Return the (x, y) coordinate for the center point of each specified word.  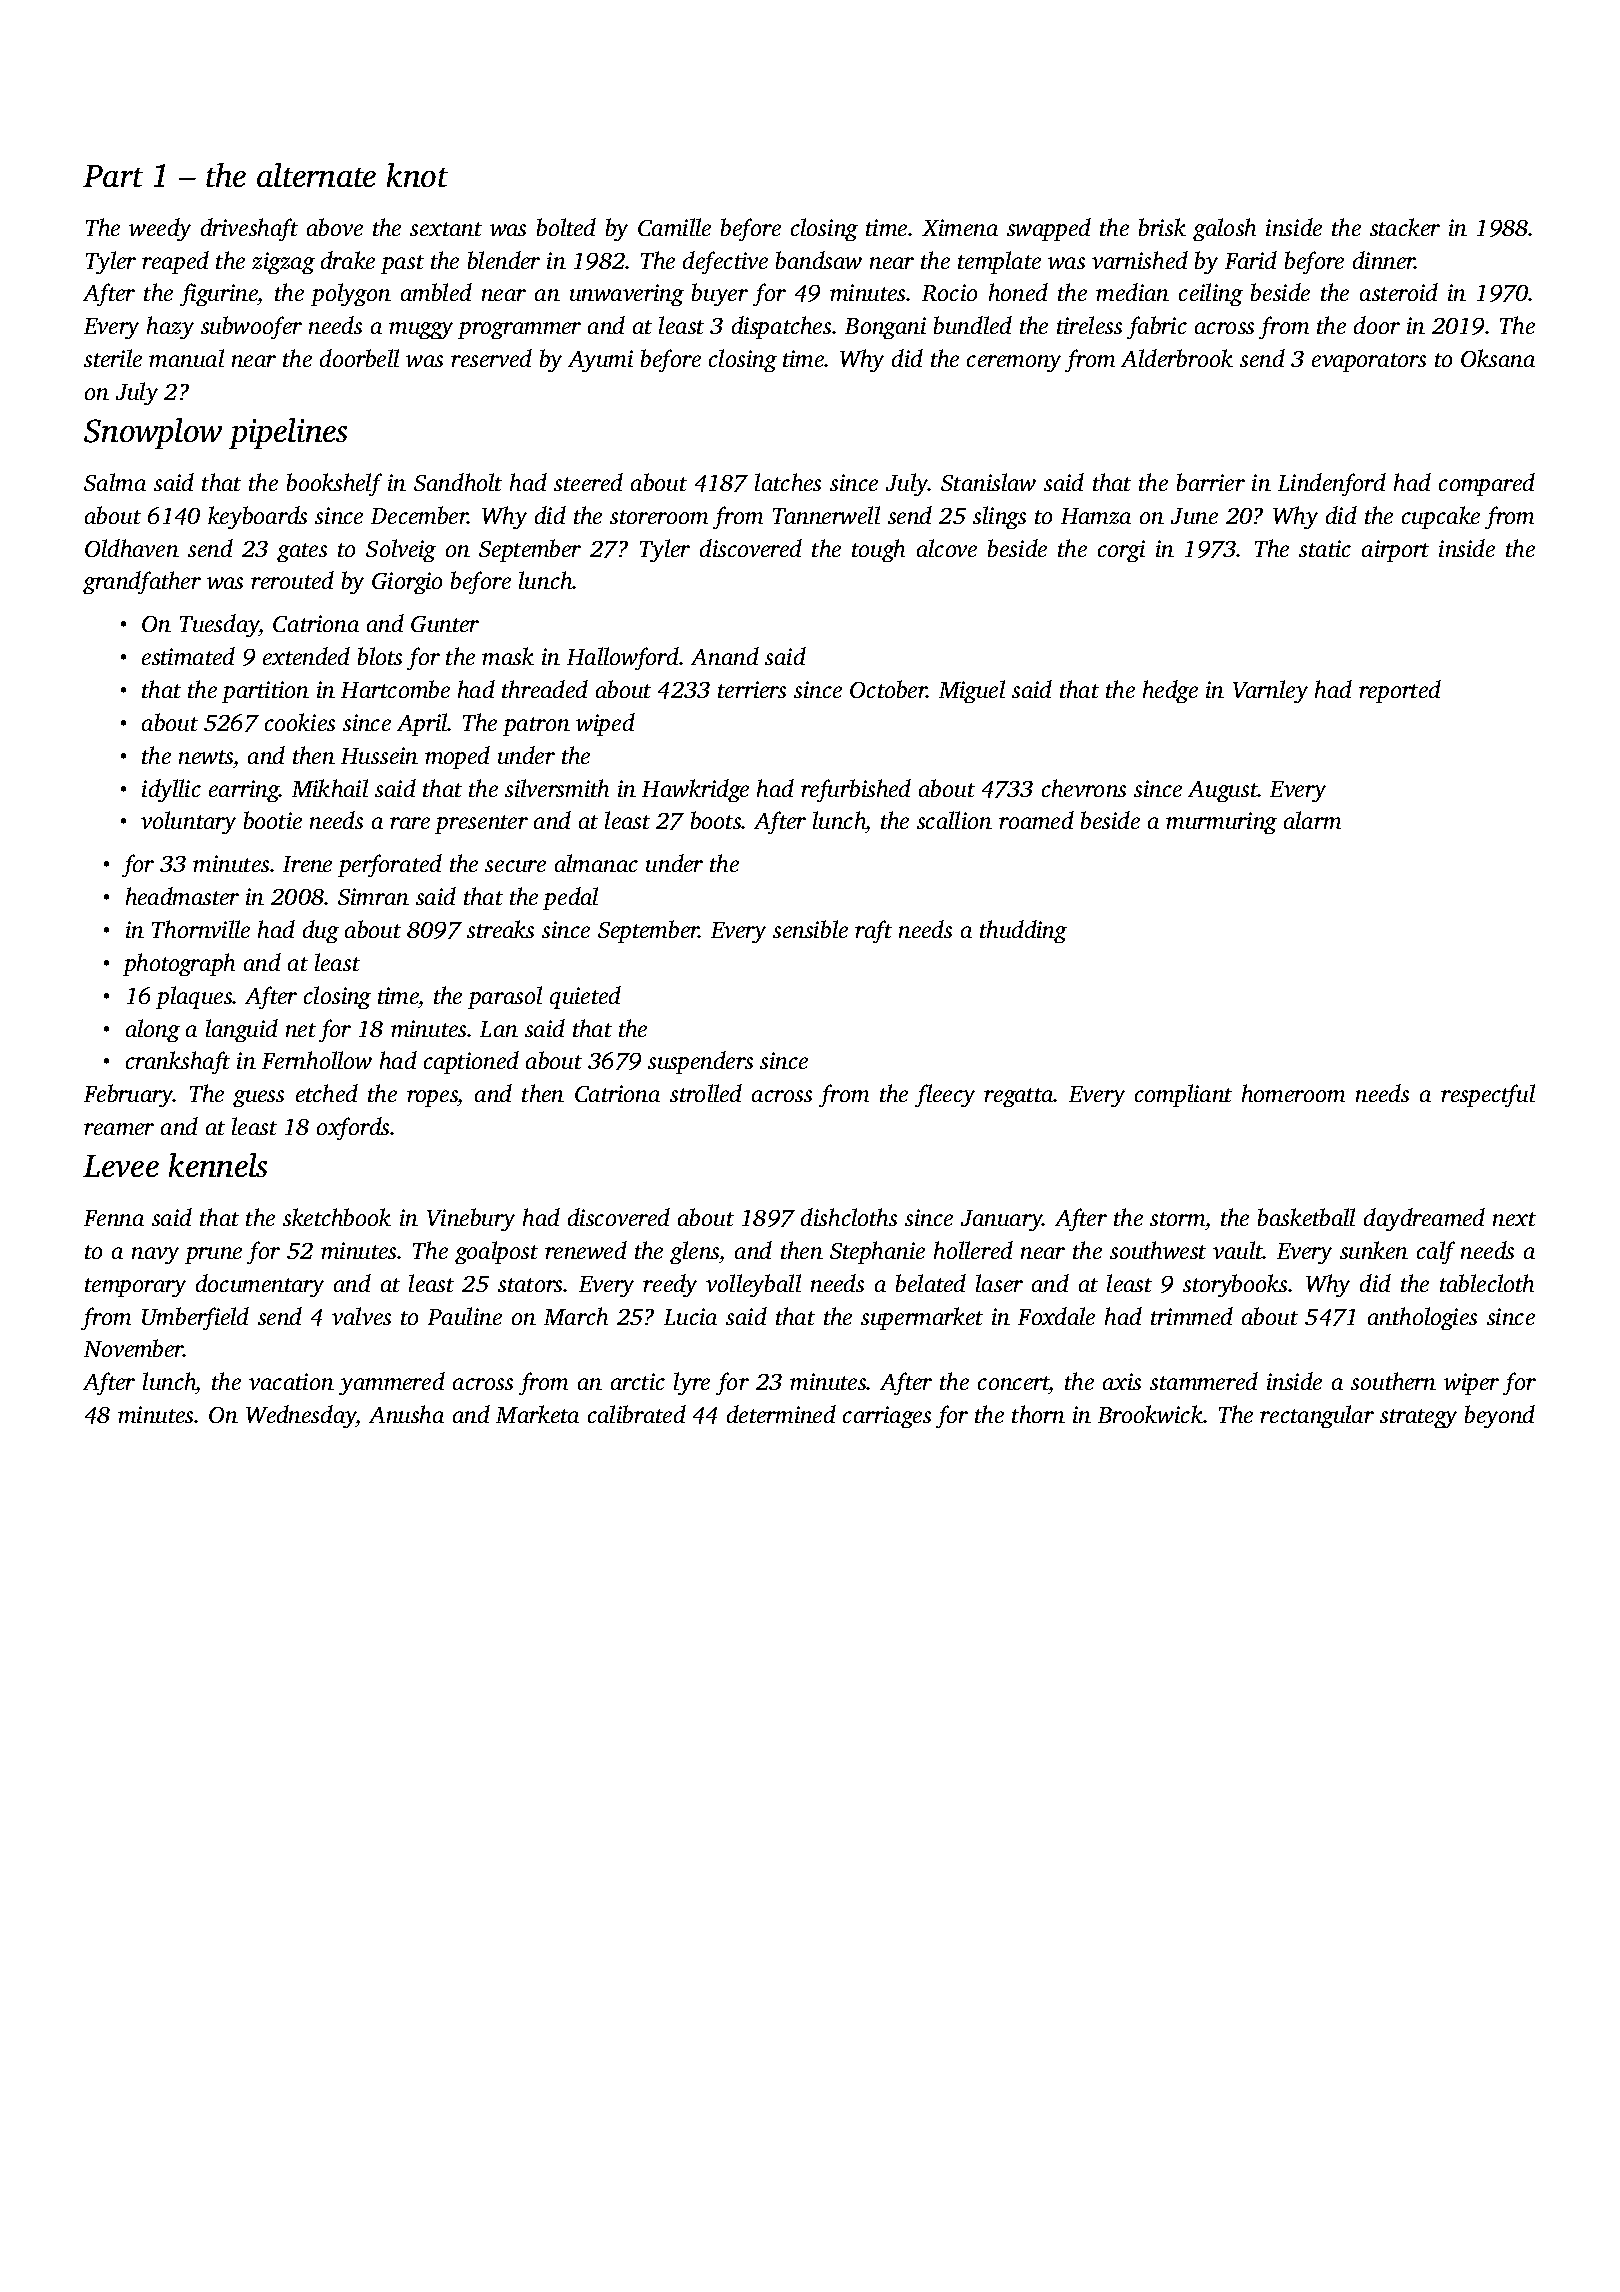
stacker (1405, 227)
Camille (674, 227)
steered (588, 482)
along (153, 1030)
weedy (160, 229)
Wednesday (301, 1416)
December (419, 515)
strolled (706, 1093)
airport (1395, 551)
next (1514, 1219)
